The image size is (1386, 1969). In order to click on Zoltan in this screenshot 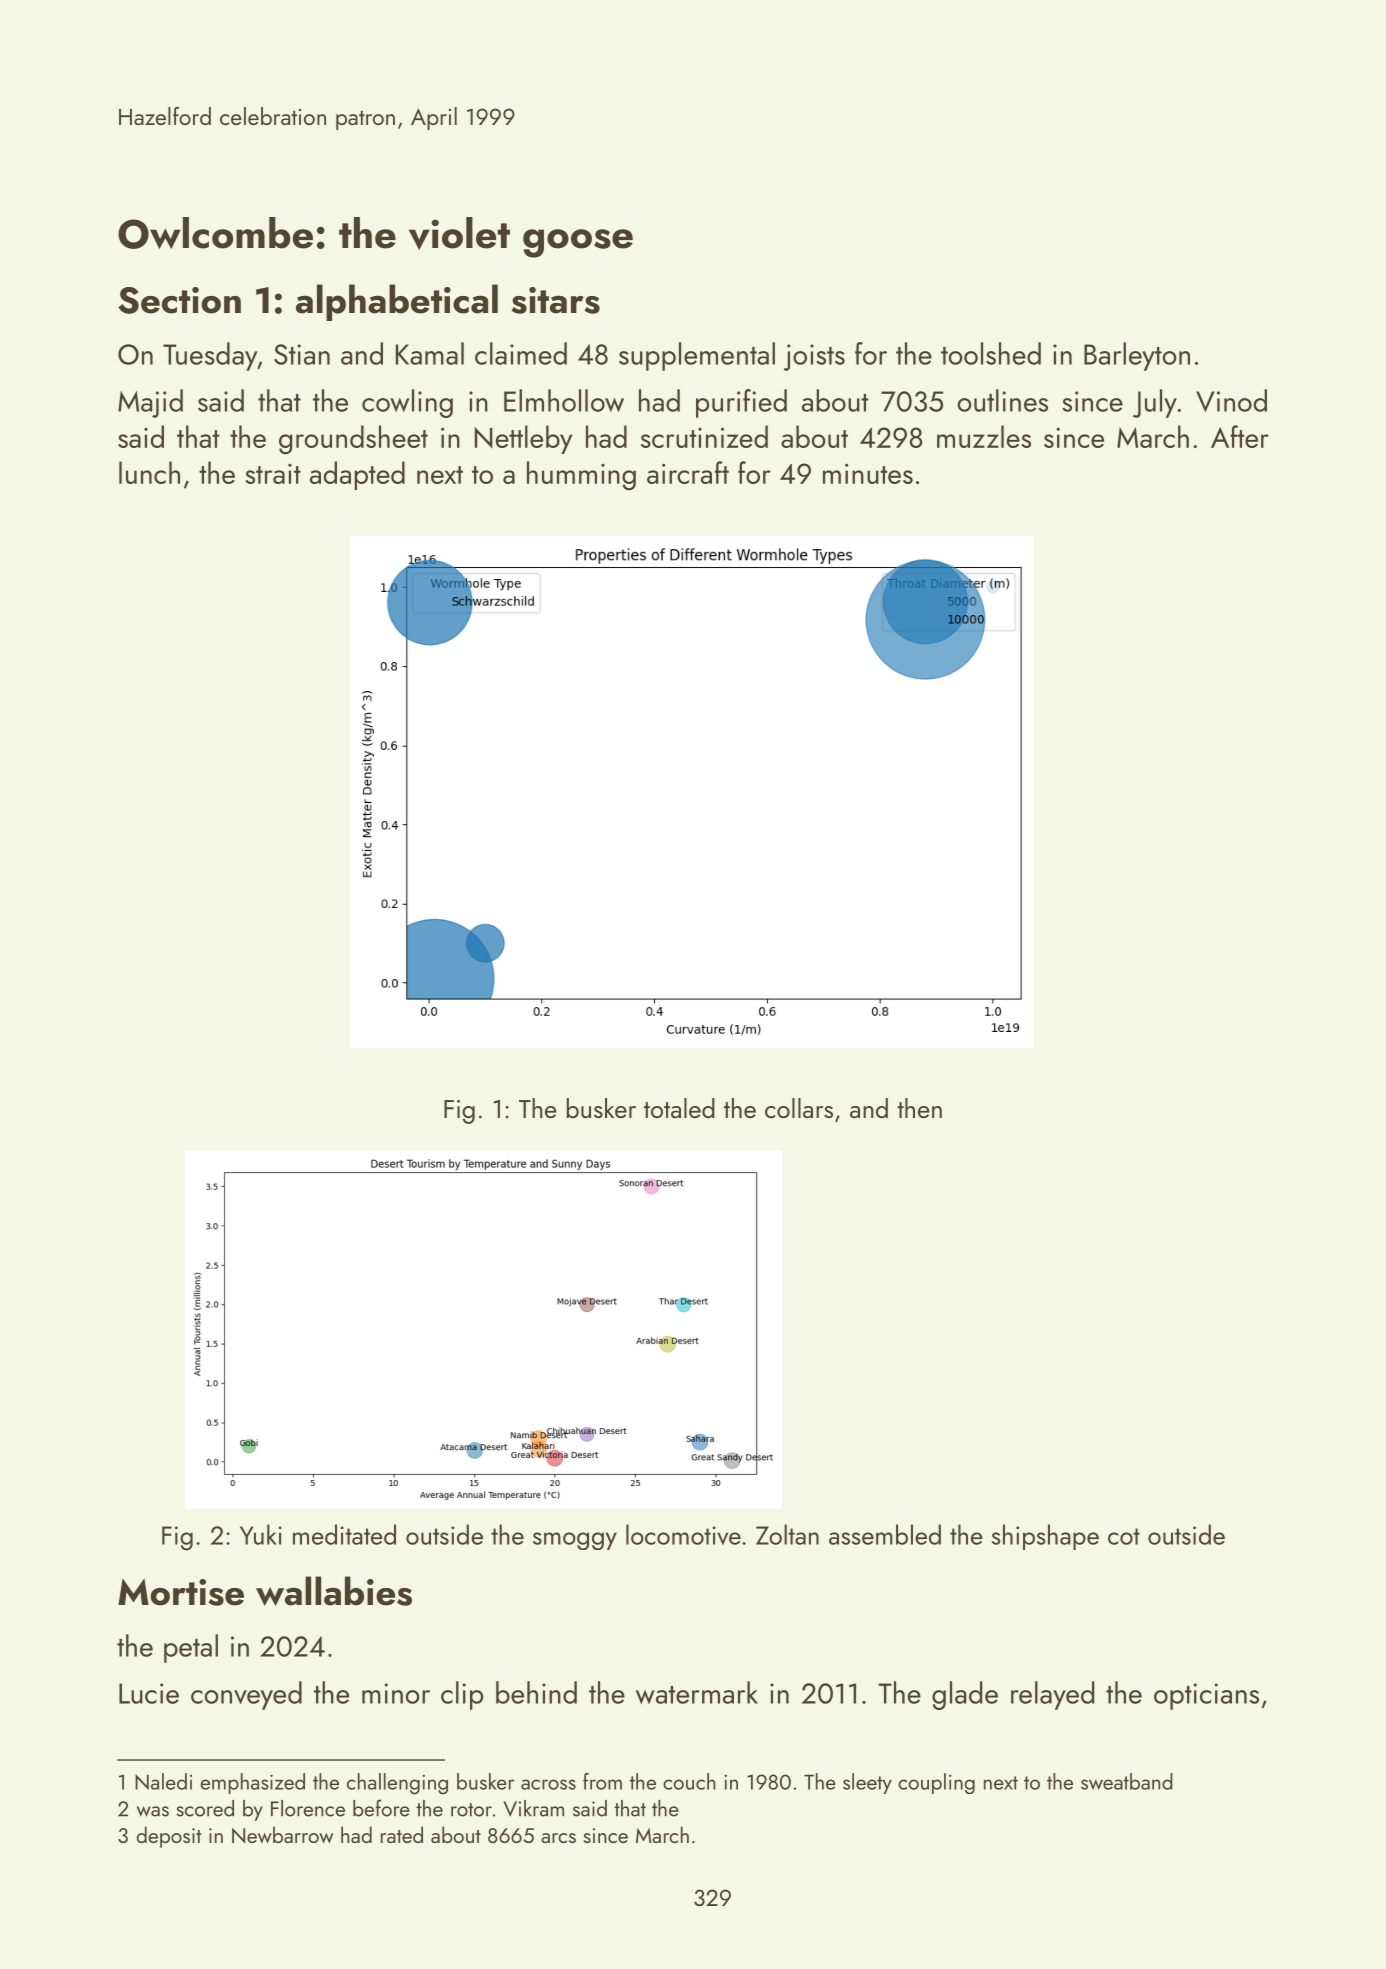, I will do `click(787, 1534)`.
